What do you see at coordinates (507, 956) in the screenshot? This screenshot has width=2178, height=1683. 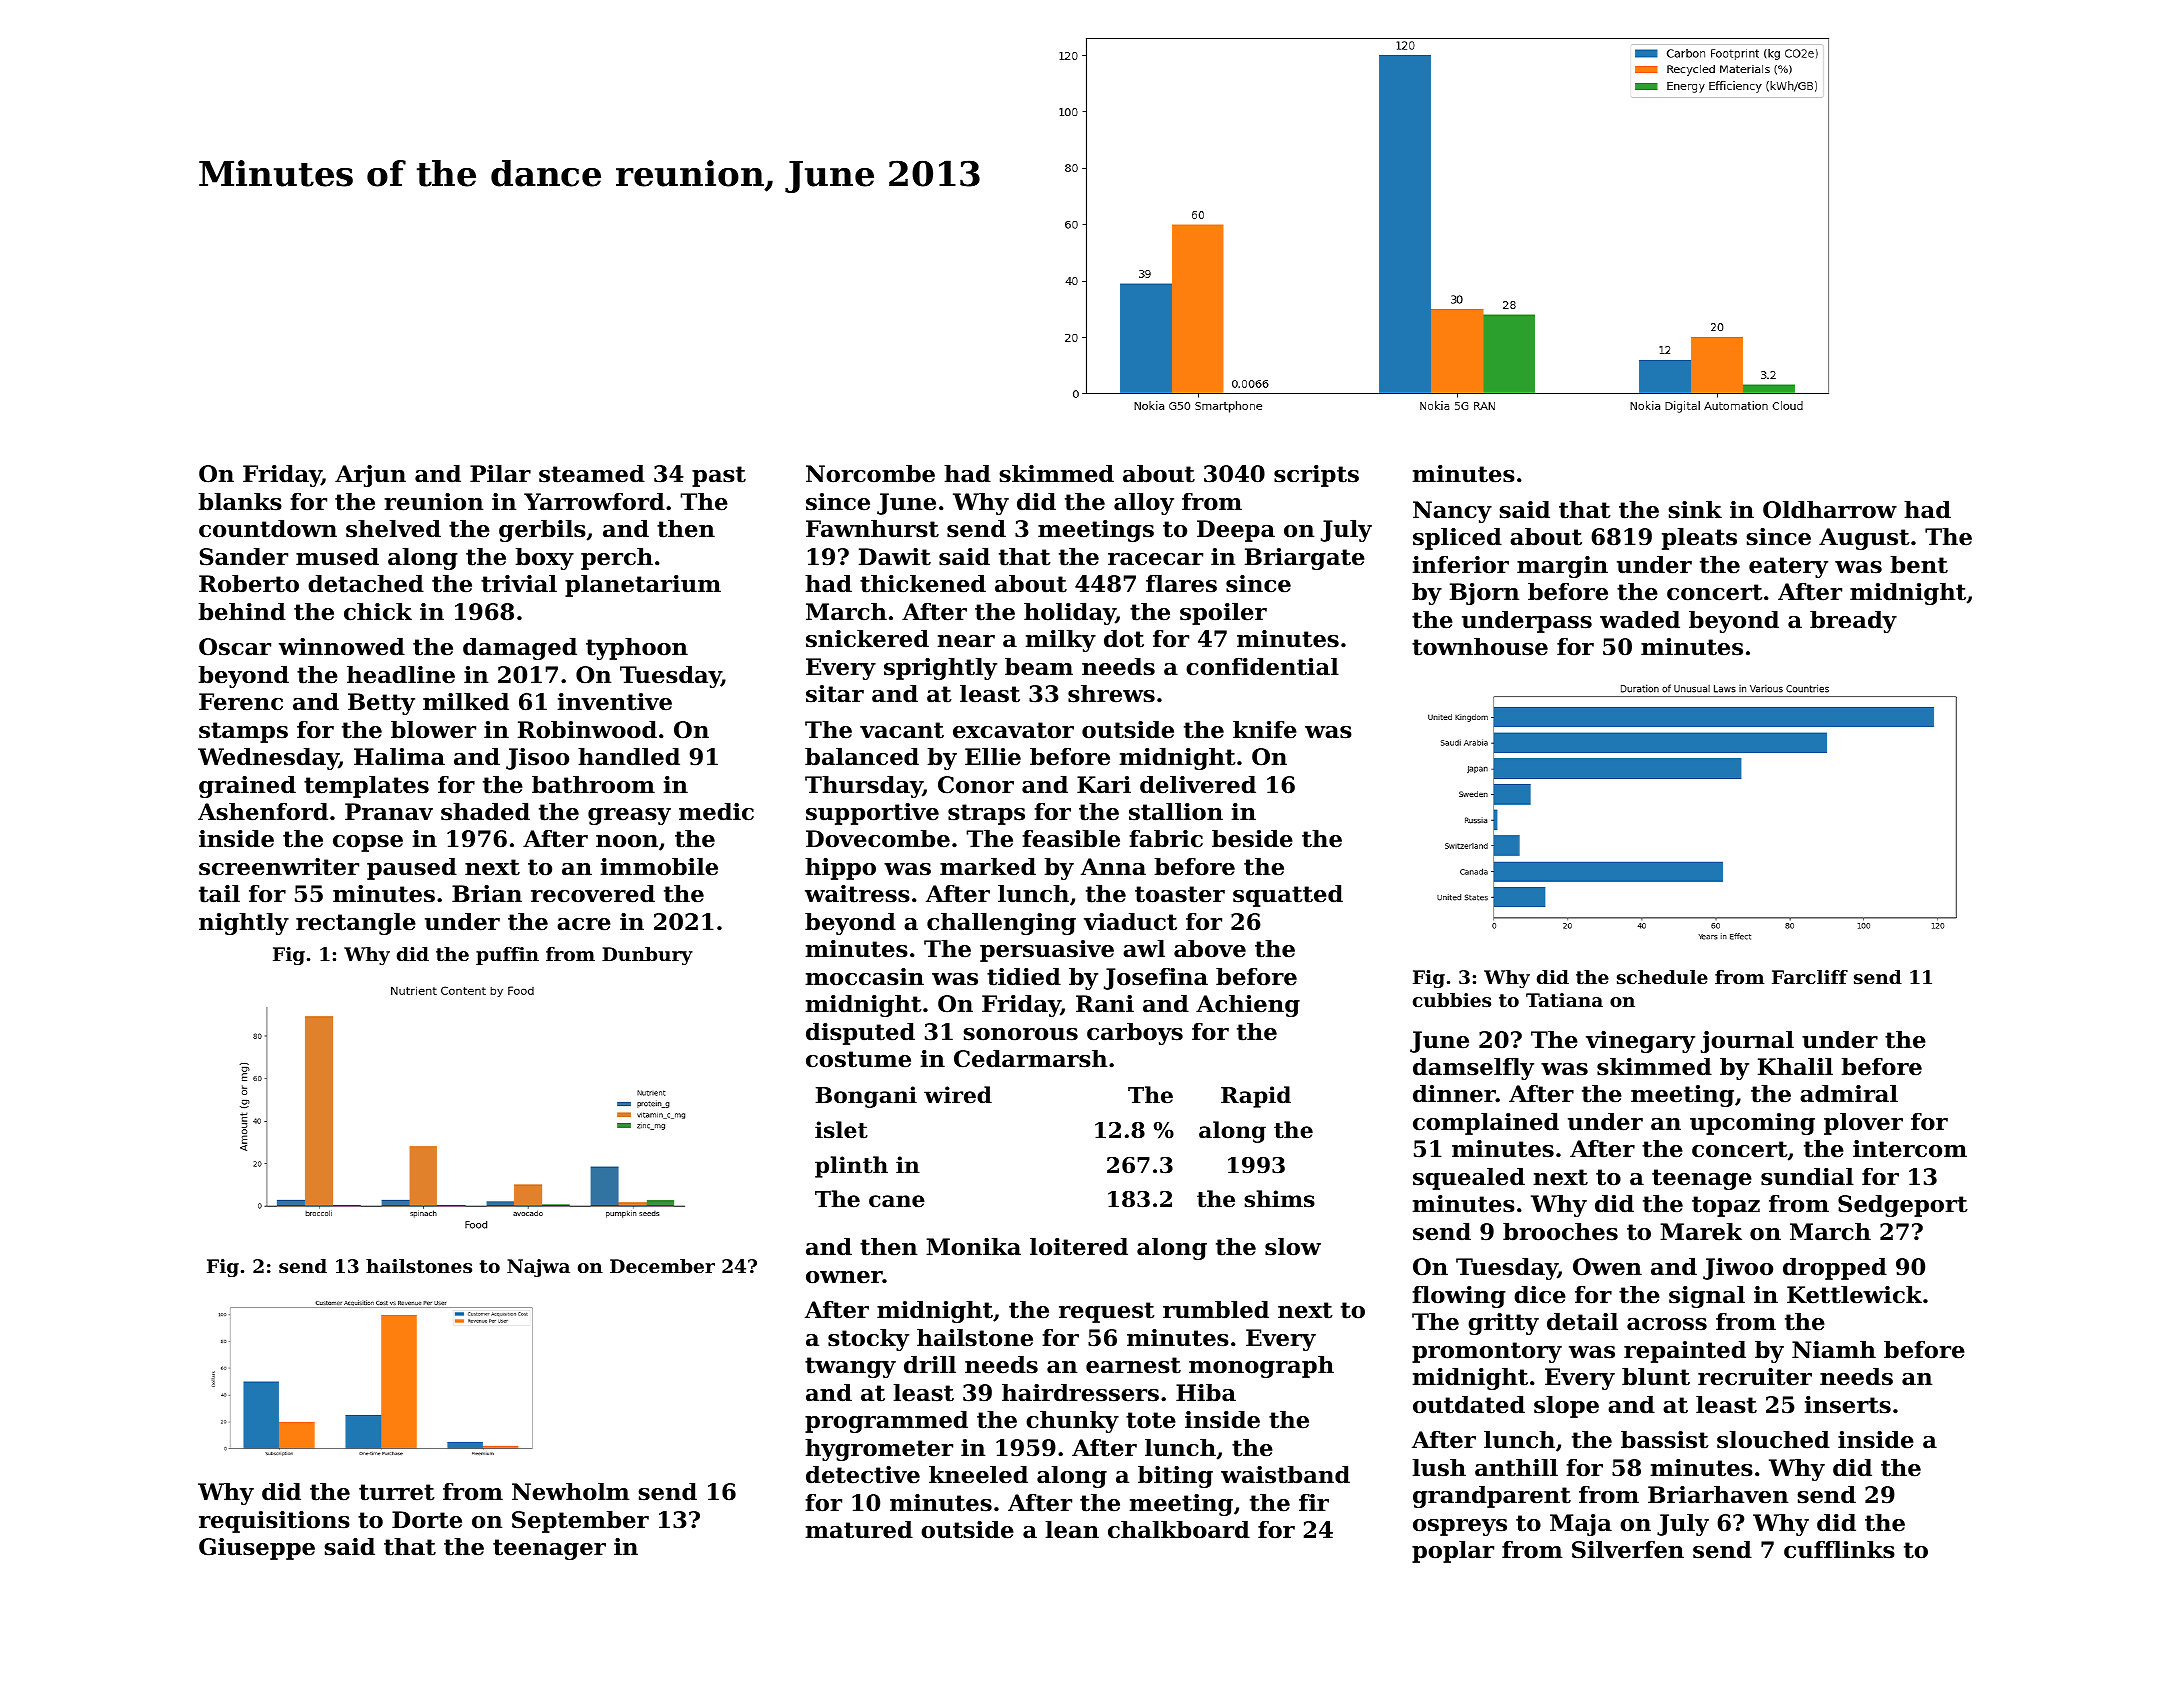 I see `puffin` at bounding box center [507, 956].
